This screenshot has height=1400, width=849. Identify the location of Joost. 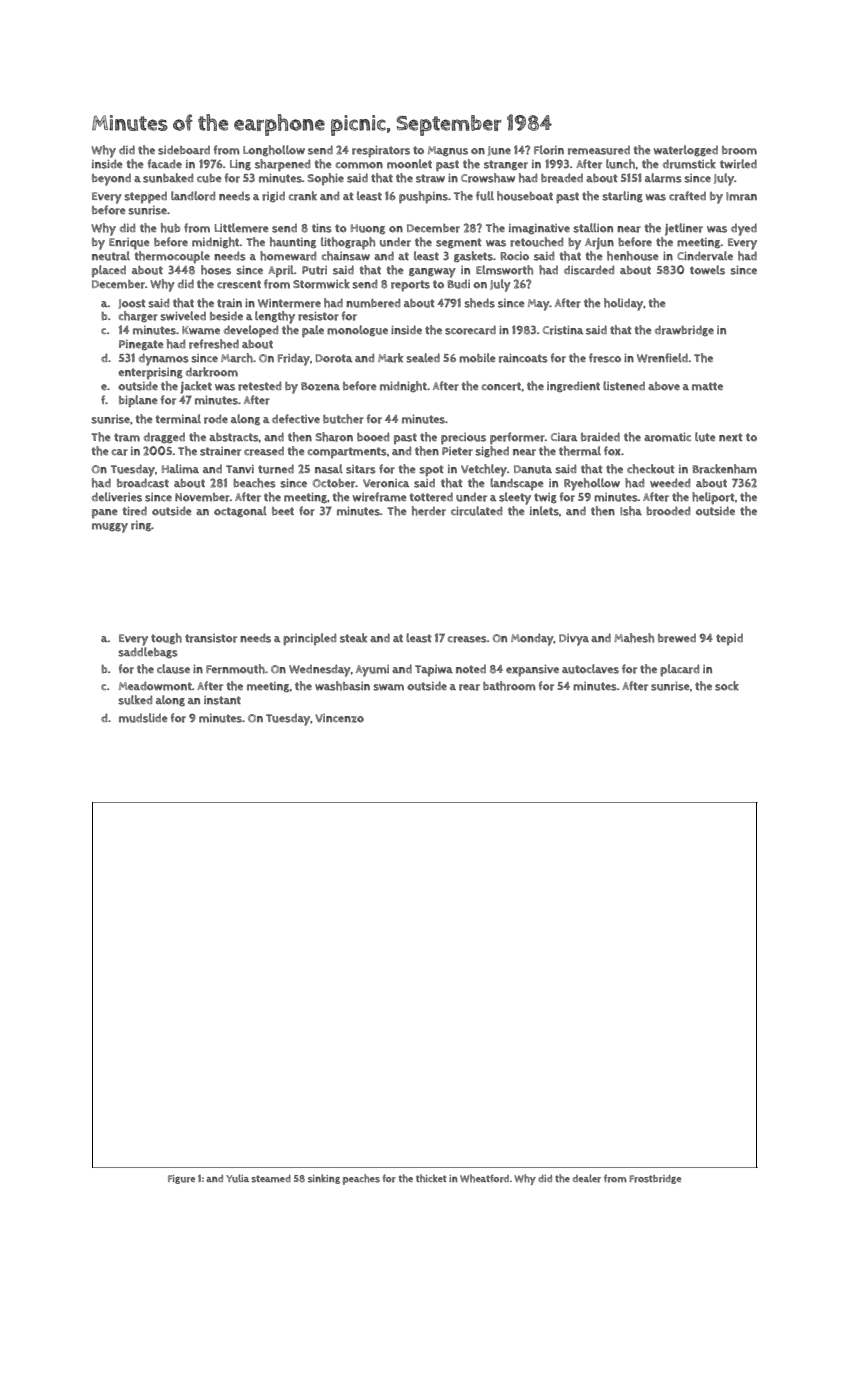
(132, 304).
